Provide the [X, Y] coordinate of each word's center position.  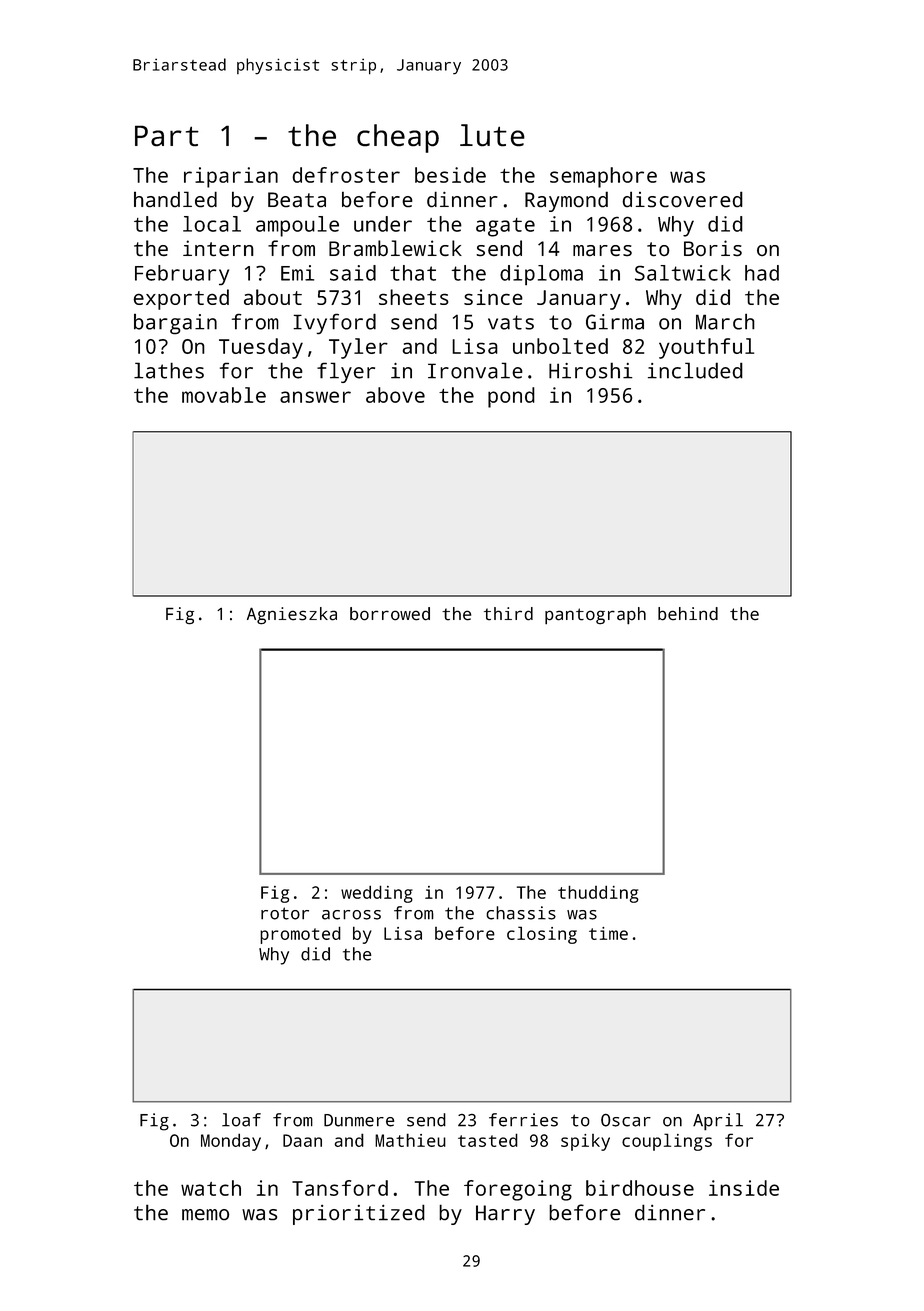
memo [205, 1215]
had [762, 273]
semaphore [603, 177]
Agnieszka [292, 616]
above [395, 395]
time [608, 933]
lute [492, 135]
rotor [285, 913]
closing [542, 935]
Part [167, 136]
